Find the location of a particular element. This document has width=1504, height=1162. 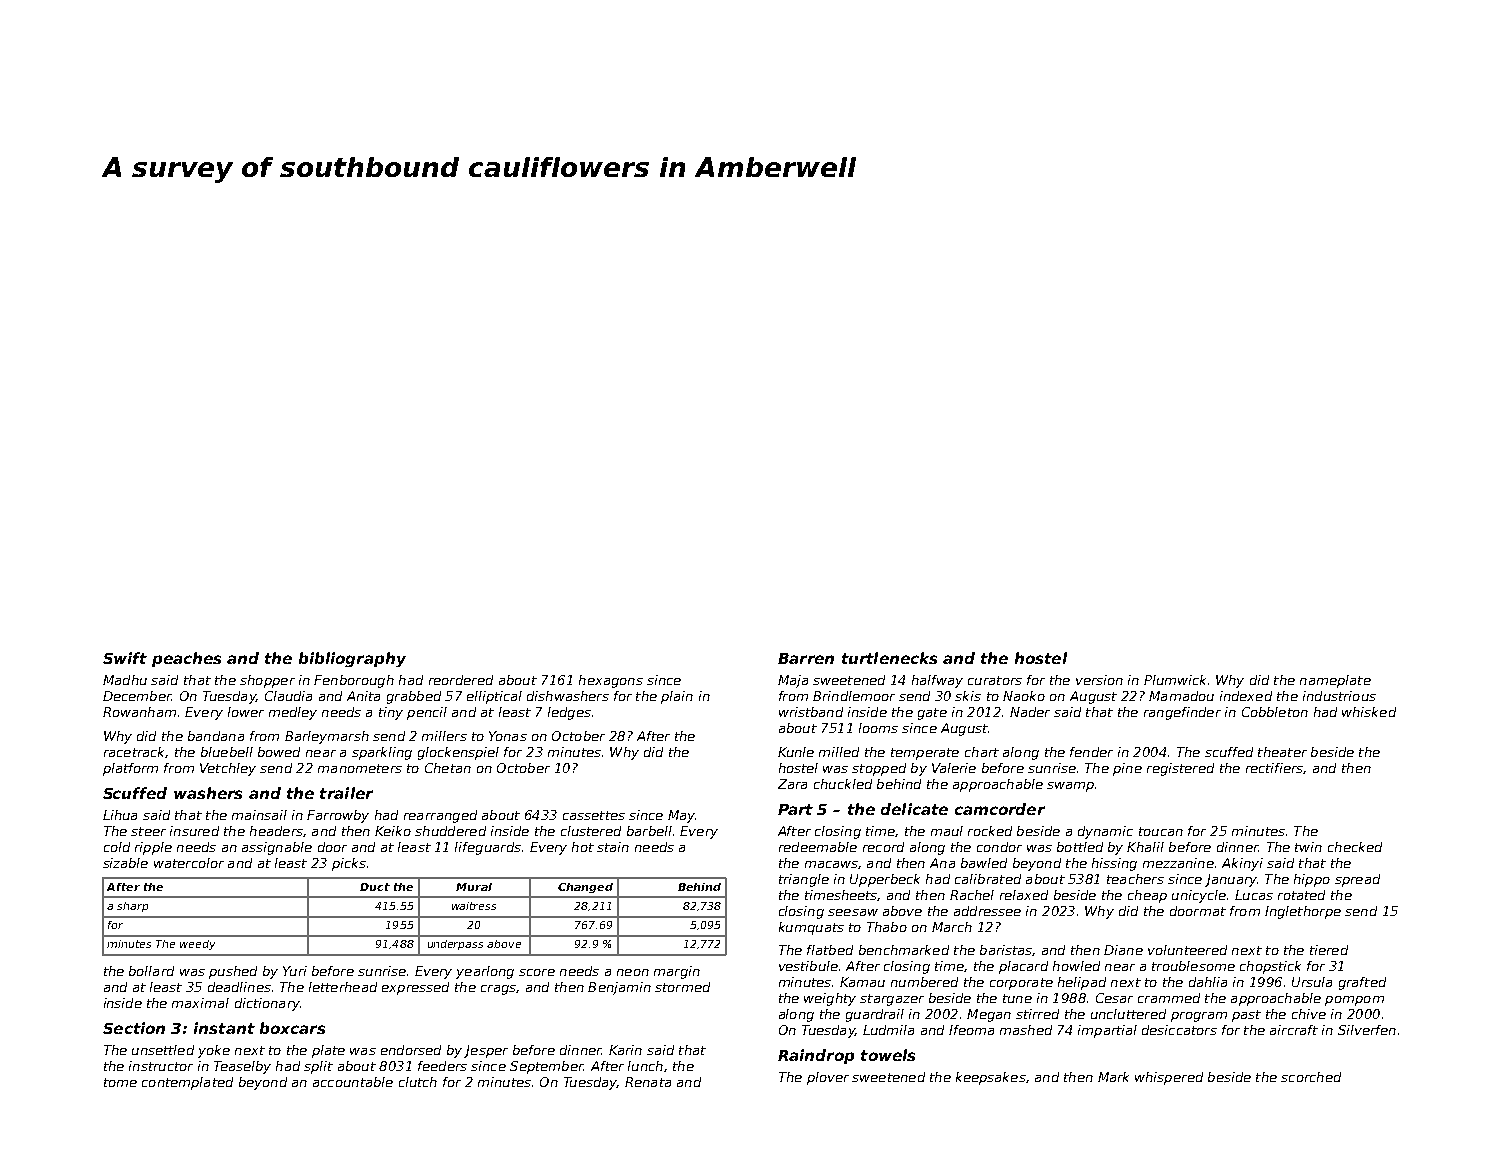

tiered is located at coordinates (1329, 950).
